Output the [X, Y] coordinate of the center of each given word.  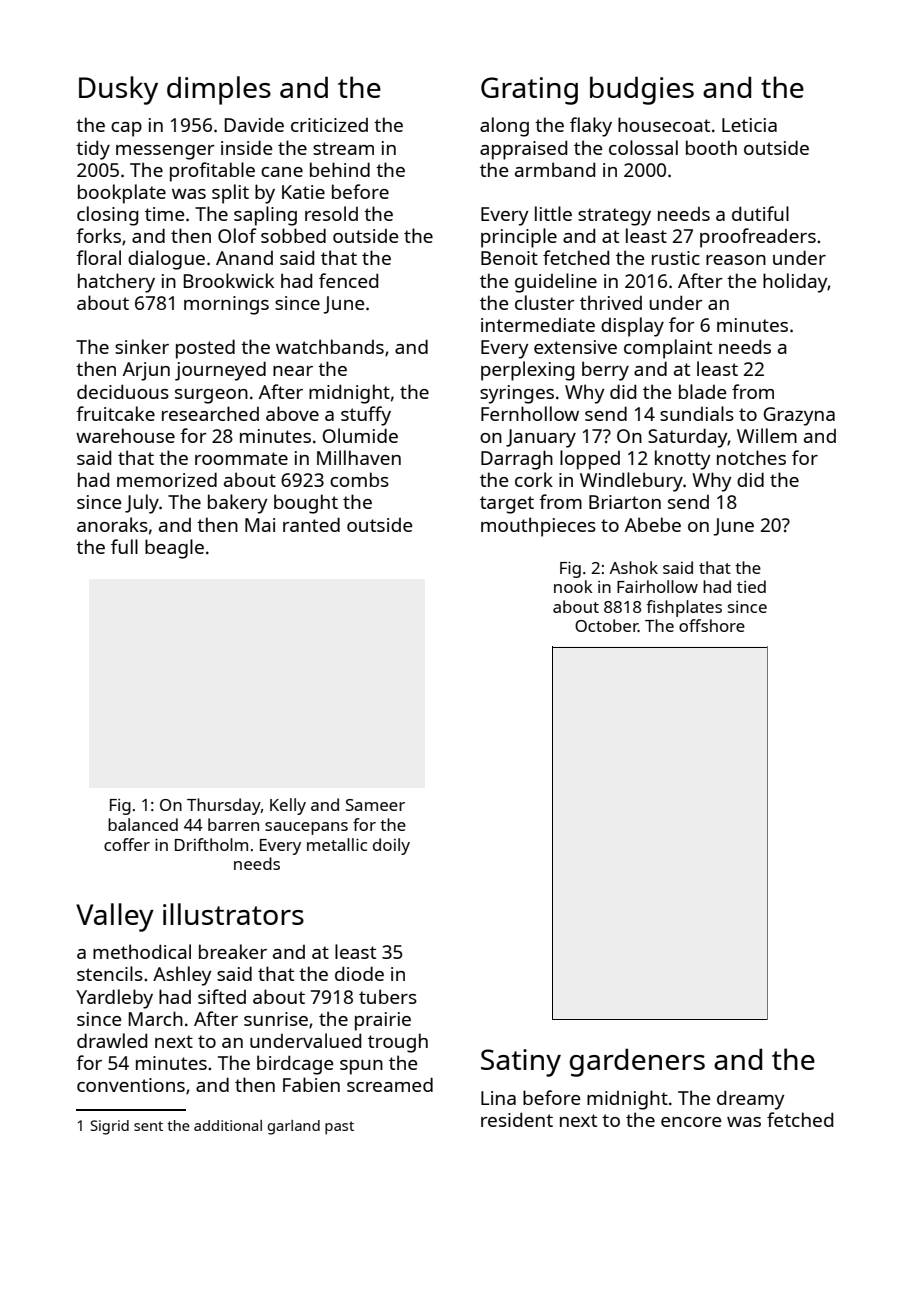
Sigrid [110, 1127]
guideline [556, 283]
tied [751, 586]
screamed [390, 1084]
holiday [795, 283]
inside [246, 147]
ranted [311, 524]
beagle [174, 549]
